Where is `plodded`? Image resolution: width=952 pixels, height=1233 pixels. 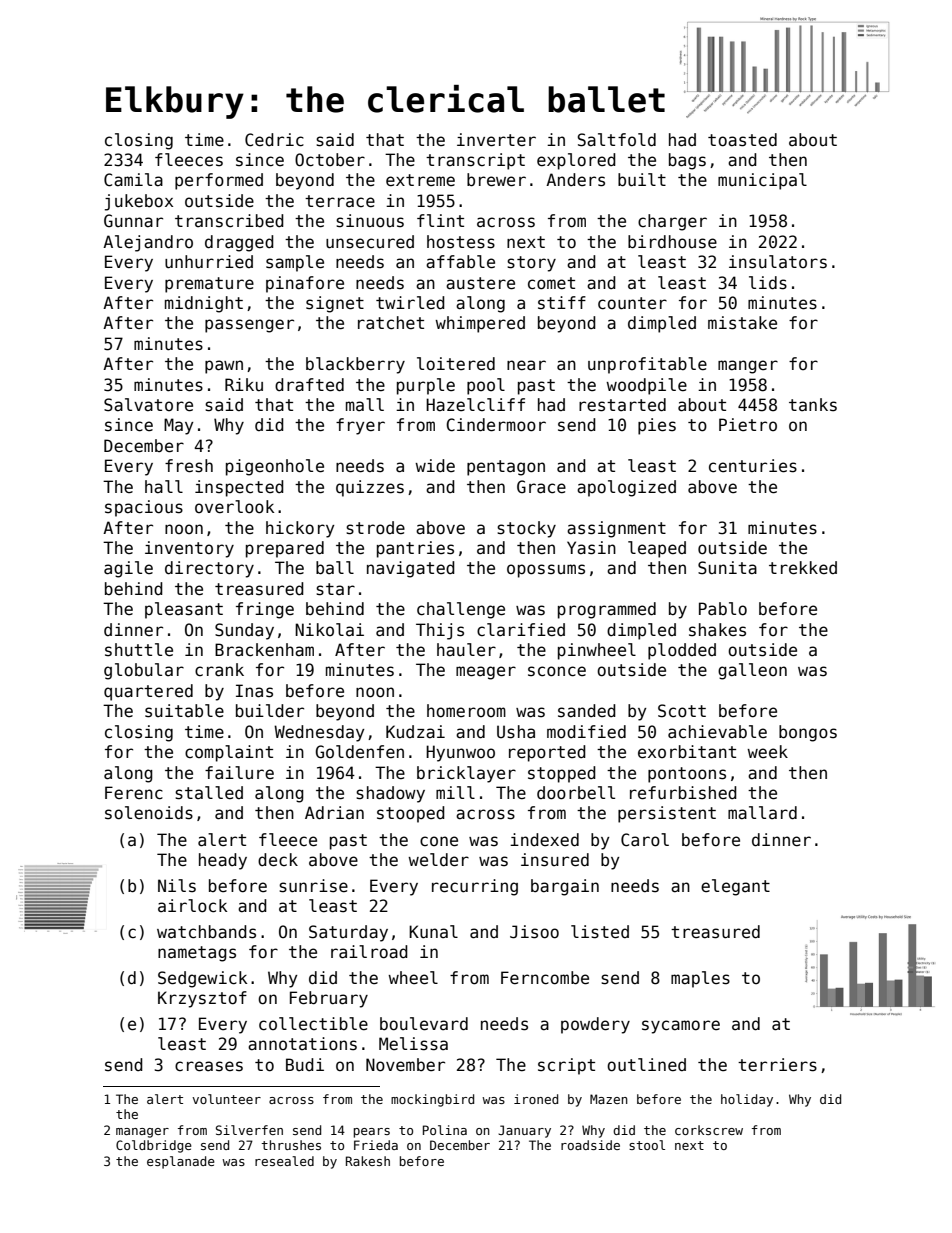 plodded is located at coordinates (682, 651).
